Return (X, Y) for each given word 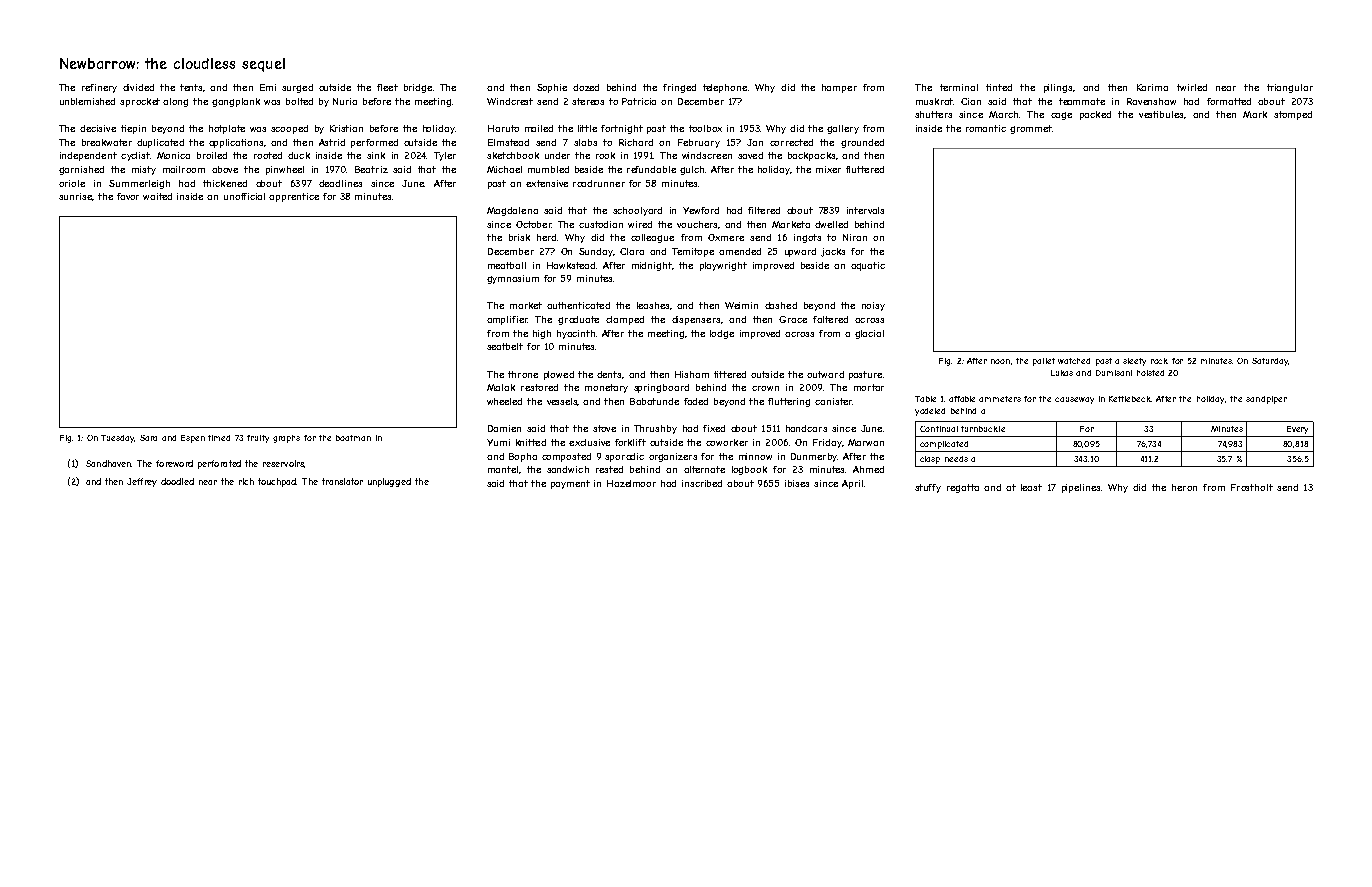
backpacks (811, 156)
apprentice (294, 197)
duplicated (160, 143)
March (1003, 114)
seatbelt (505, 346)
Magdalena (512, 211)
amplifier (507, 320)
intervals (865, 210)
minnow (755, 456)
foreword (174, 463)
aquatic (868, 266)
